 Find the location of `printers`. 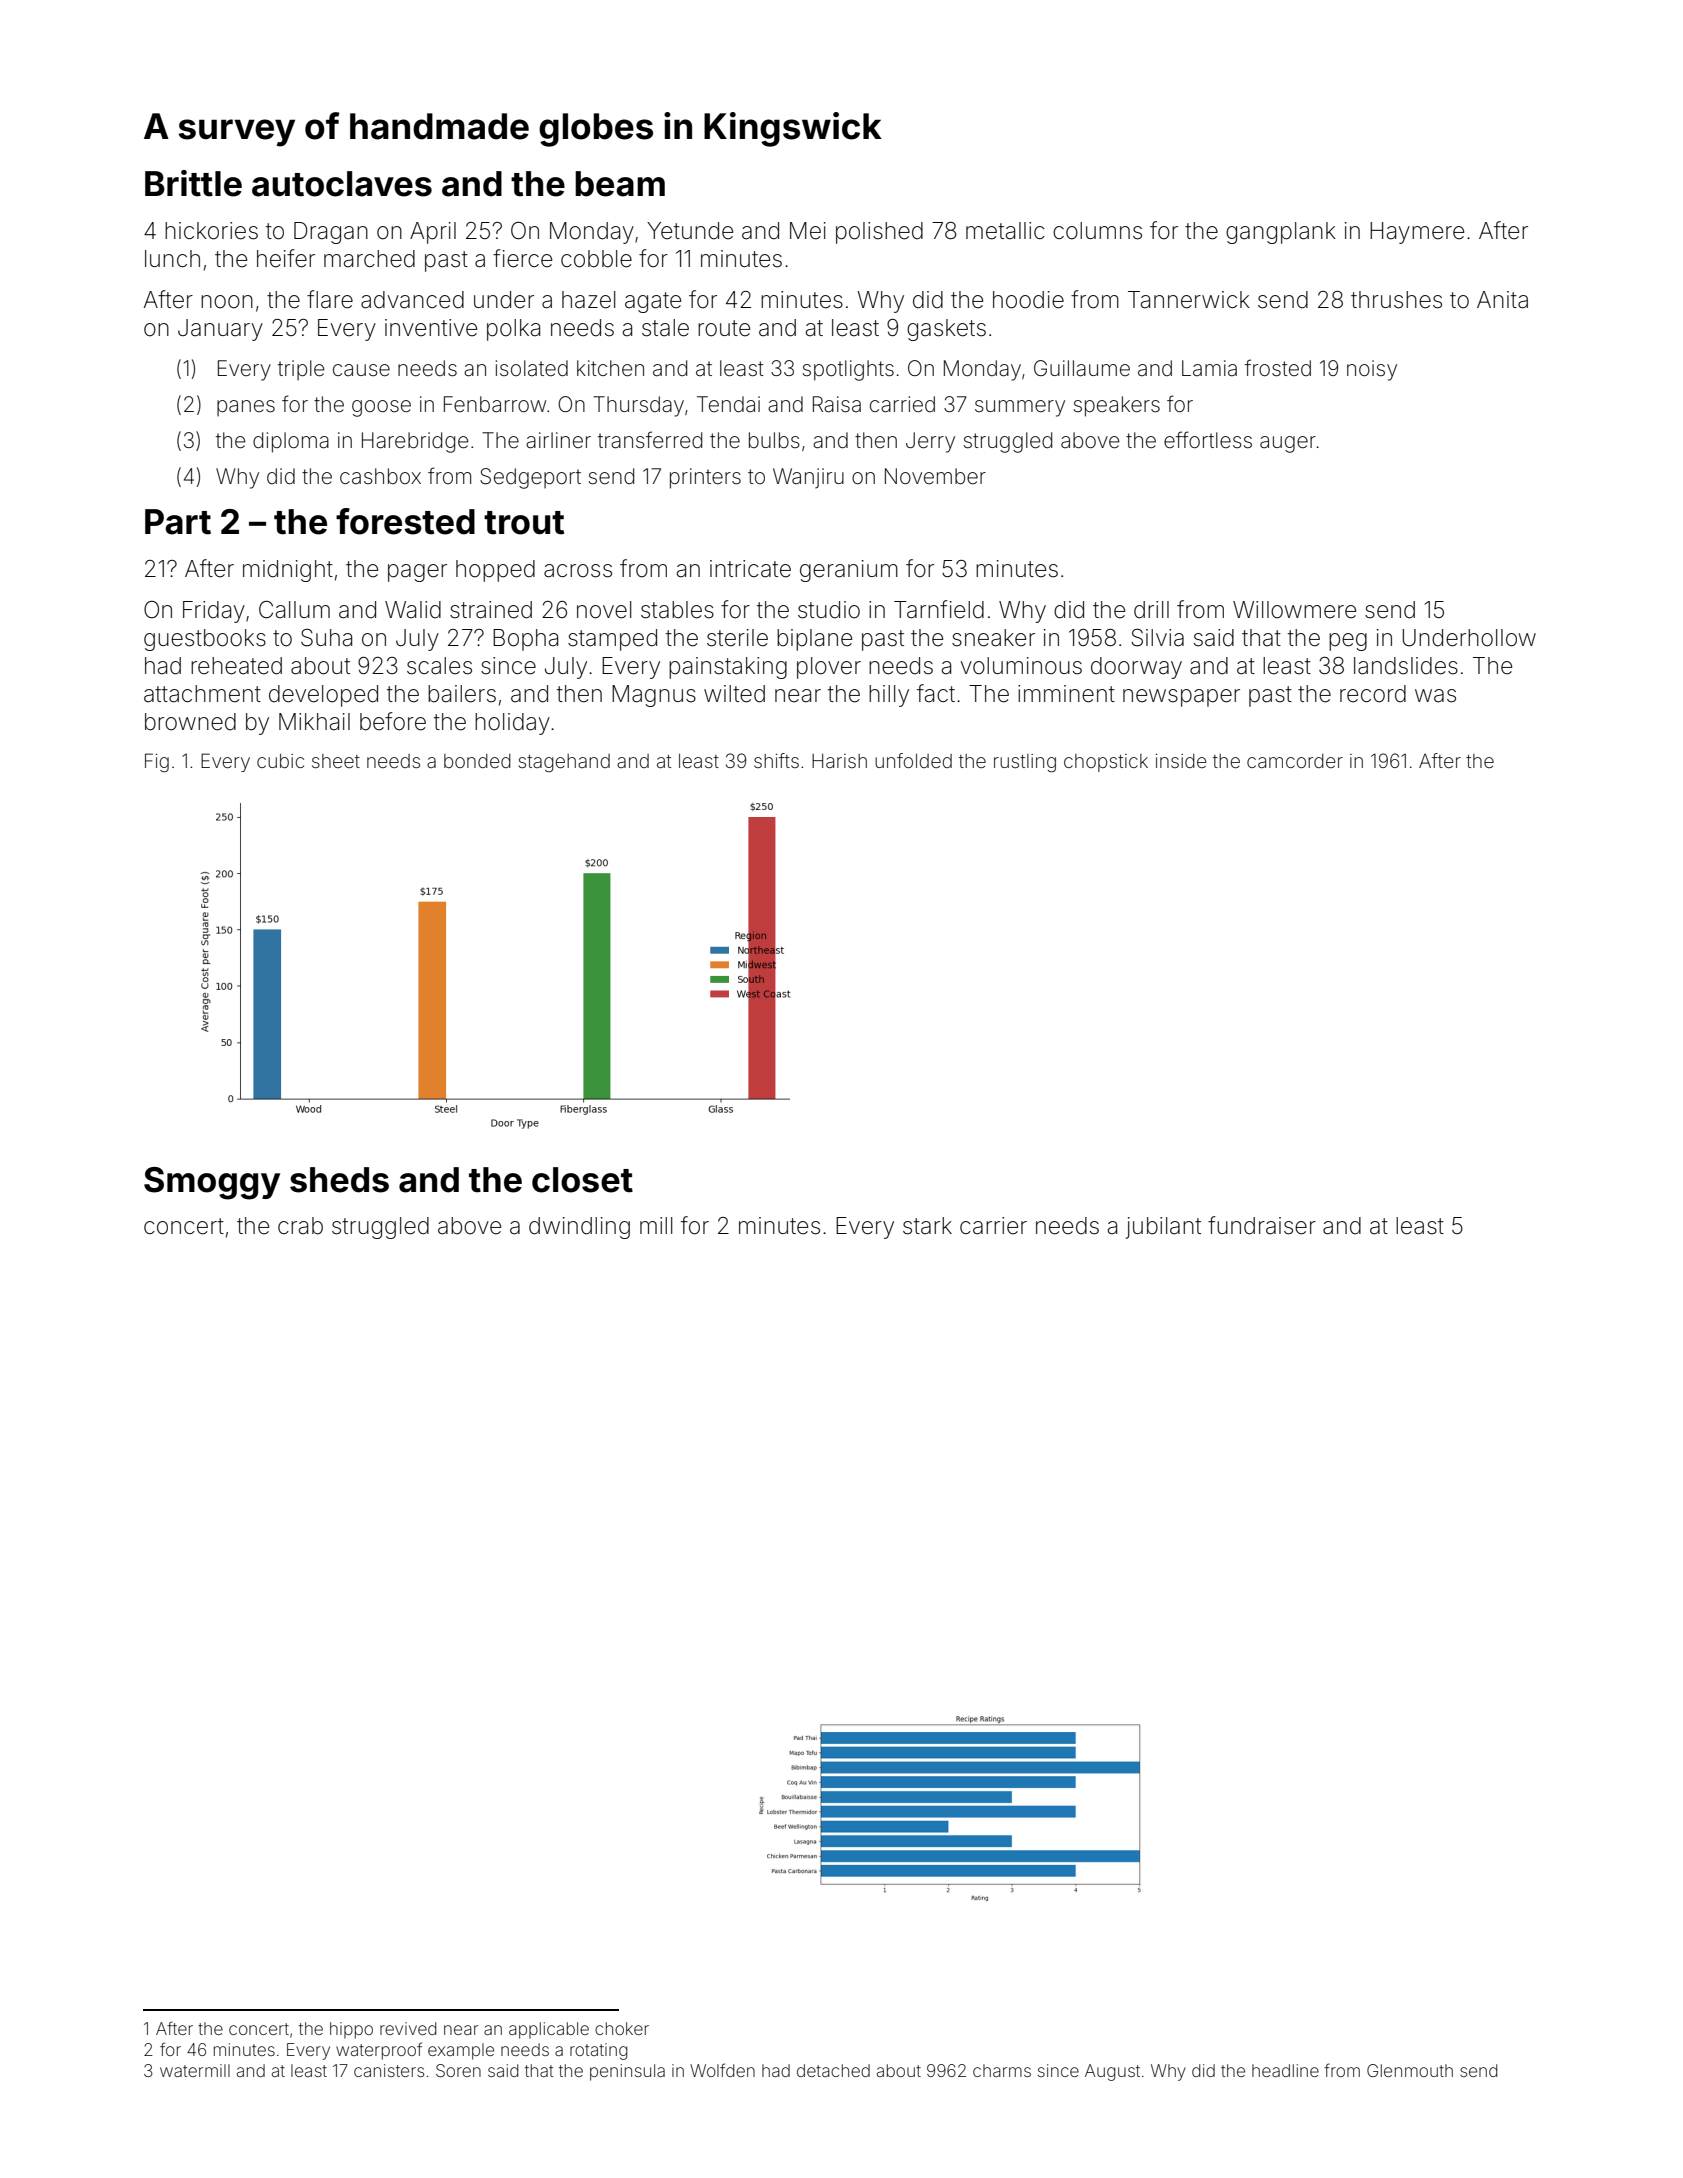

printers is located at coordinates (705, 478).
